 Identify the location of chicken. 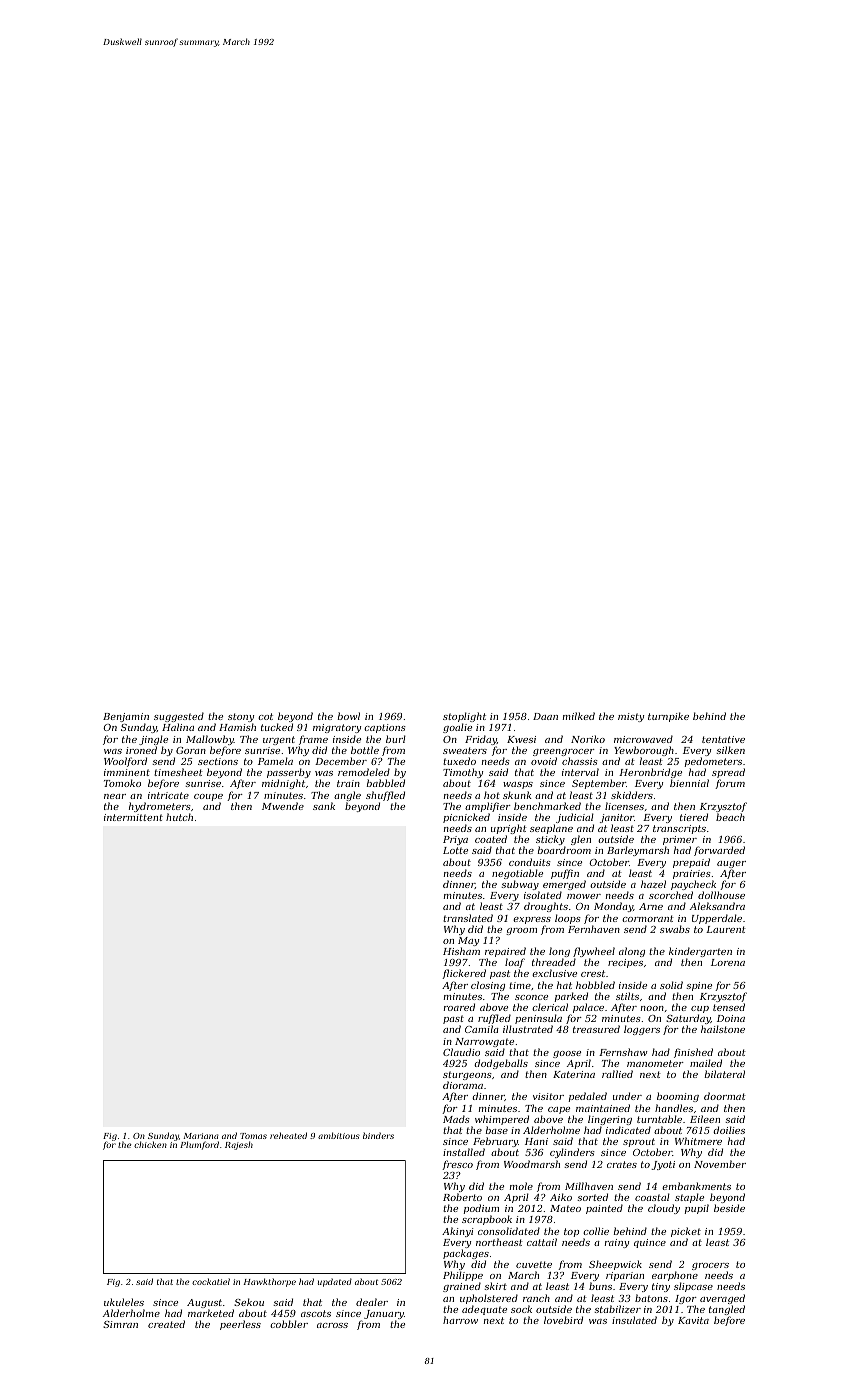
(150, 1144).
